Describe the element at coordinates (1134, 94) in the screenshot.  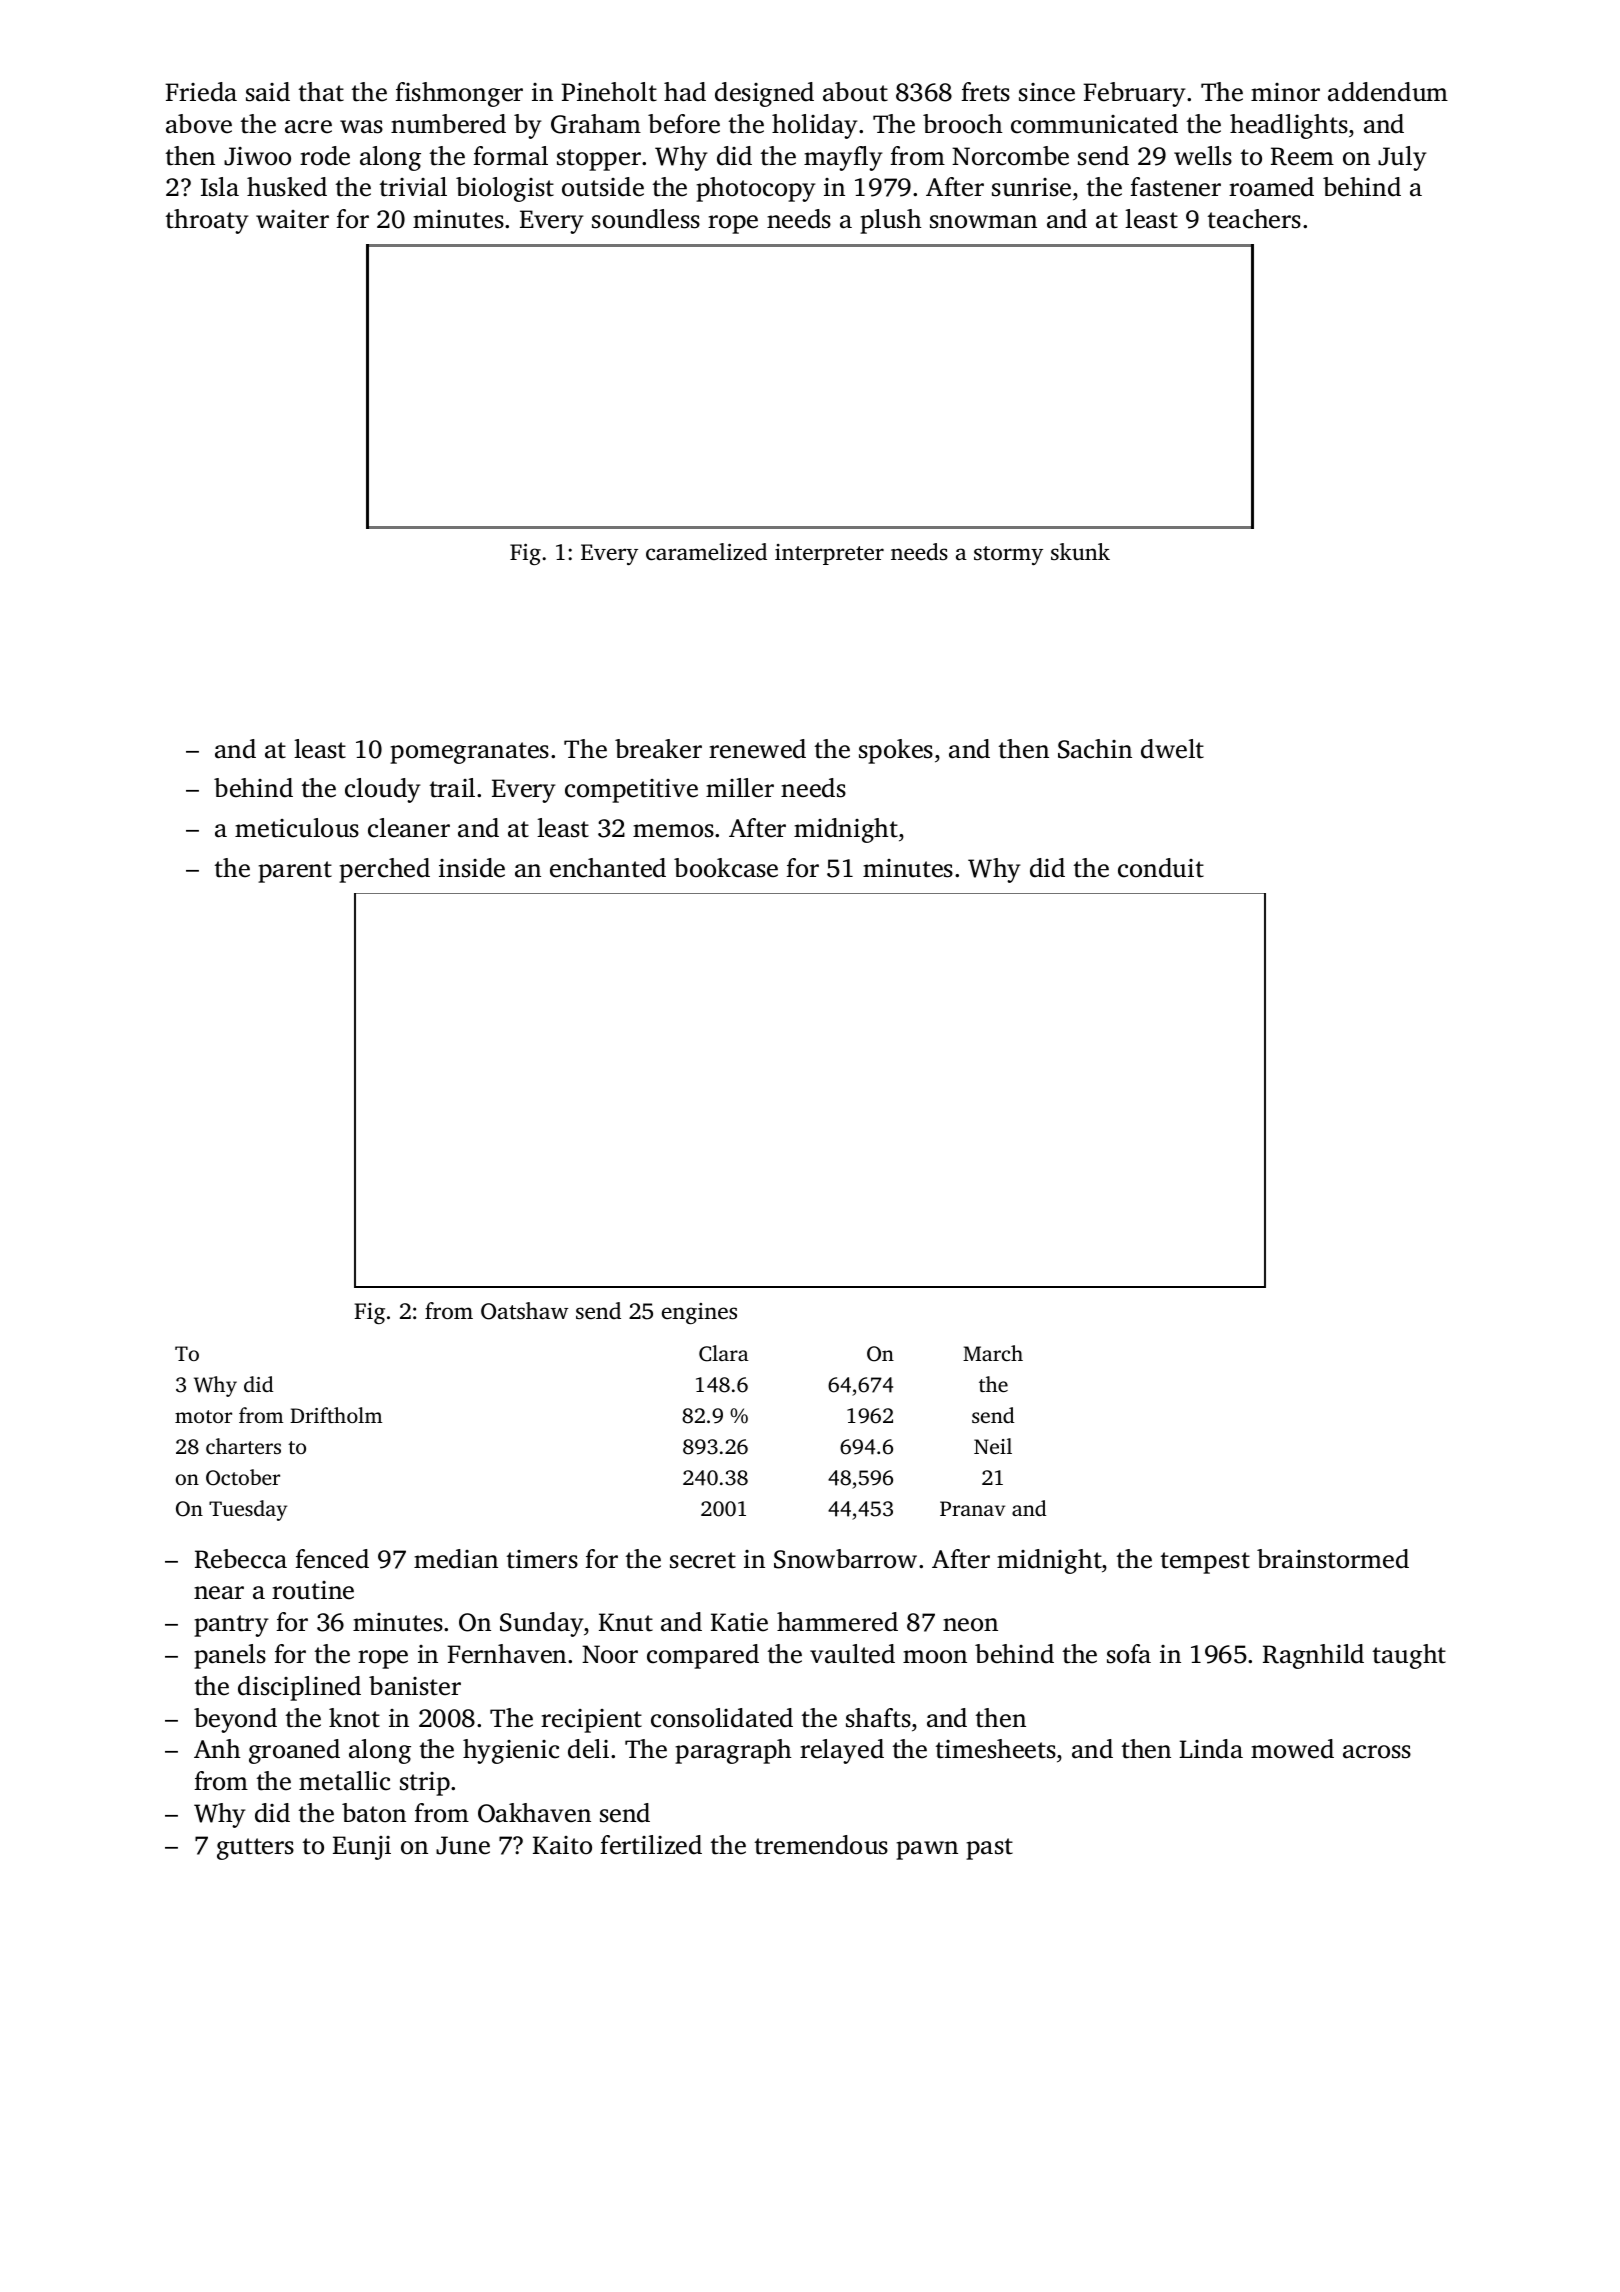
I see `February` at that location.
